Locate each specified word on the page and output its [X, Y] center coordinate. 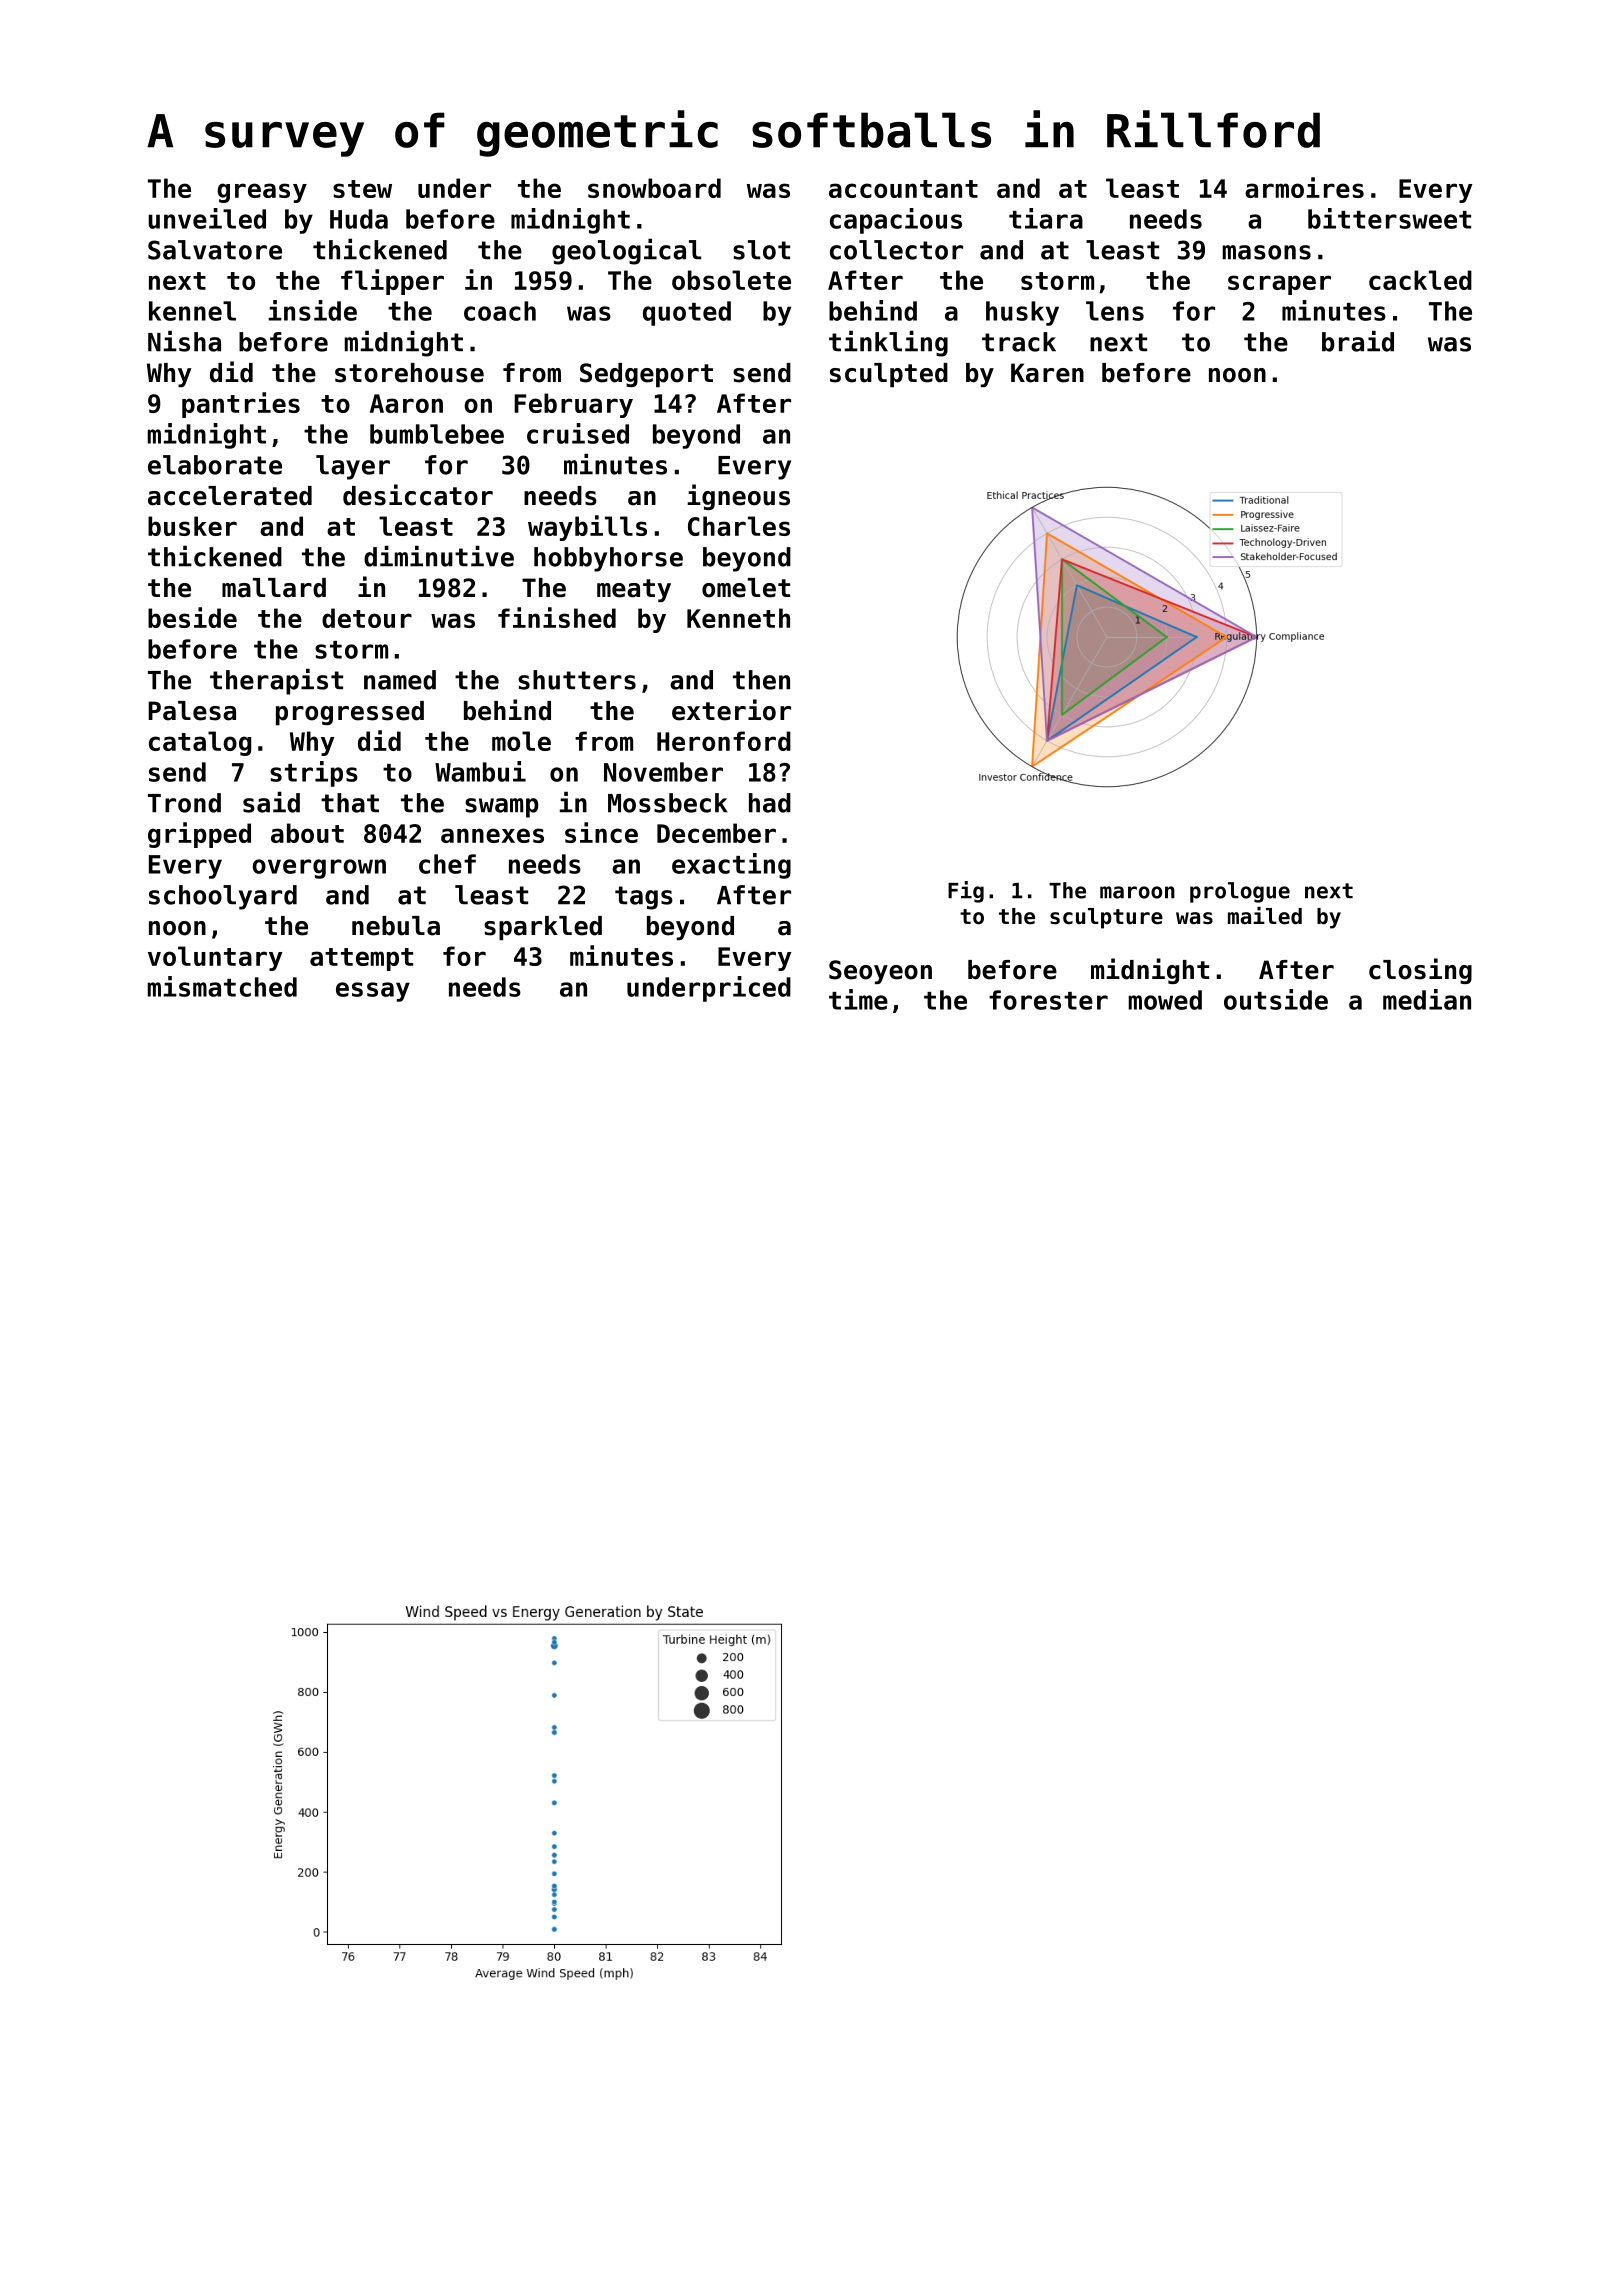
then [761, 680]
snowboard [654, 188]
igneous [738, 497]
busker [192, 526]
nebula [396, 926]
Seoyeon [880, 972]
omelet [746, 588]
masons [1267, 252]
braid [1358, 341]
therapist [276, 682]
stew [362, 189]
